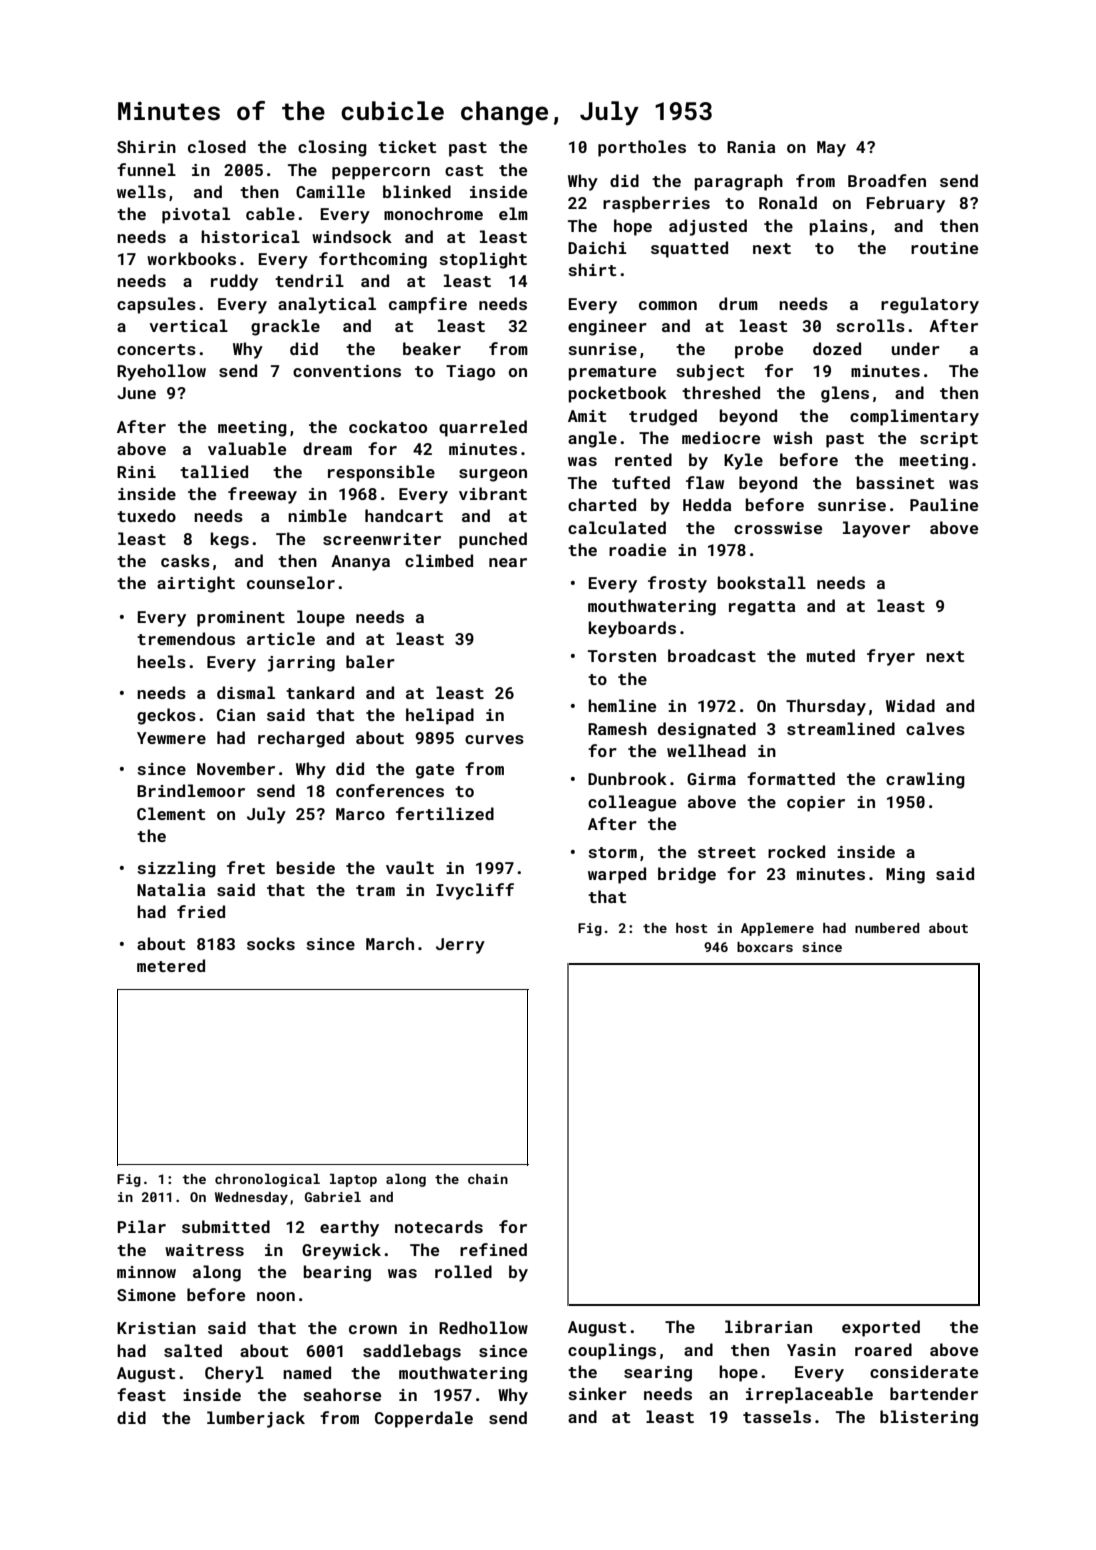  I want to click on mediocre, so click(721, 437).
